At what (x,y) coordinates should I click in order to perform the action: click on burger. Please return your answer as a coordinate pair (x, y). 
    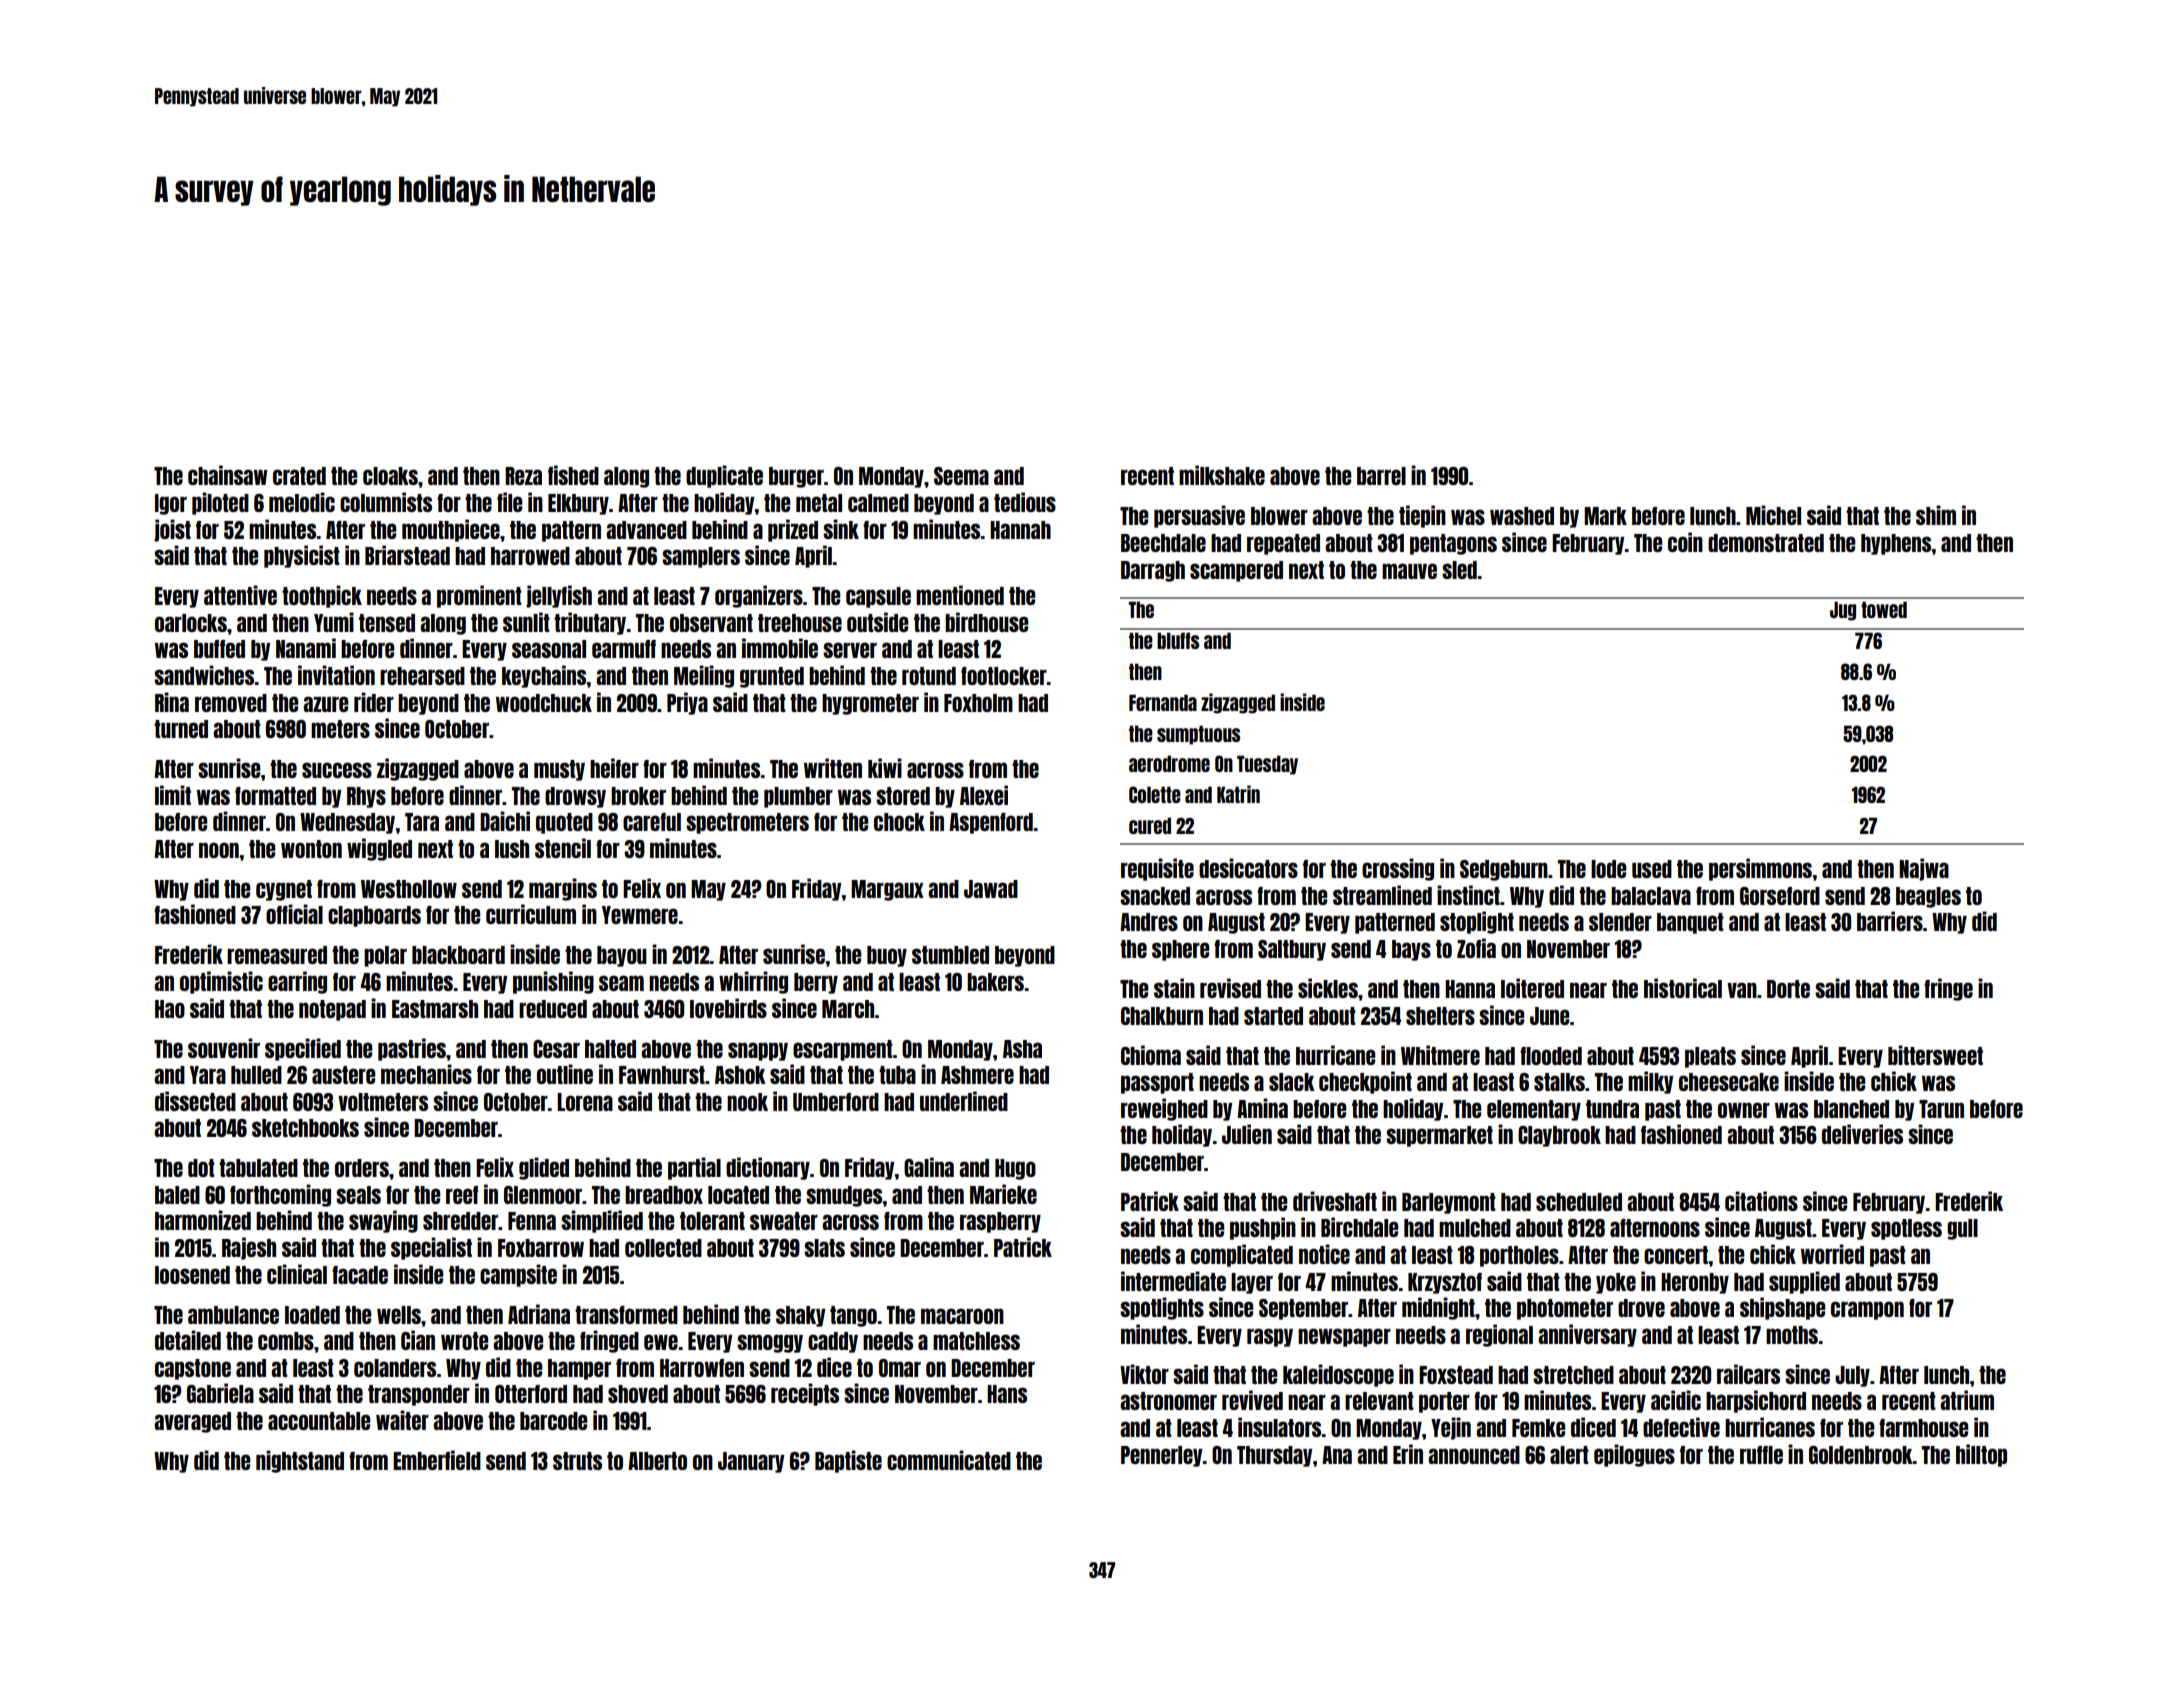
    Looking at the image, I should click on (796, 477).
